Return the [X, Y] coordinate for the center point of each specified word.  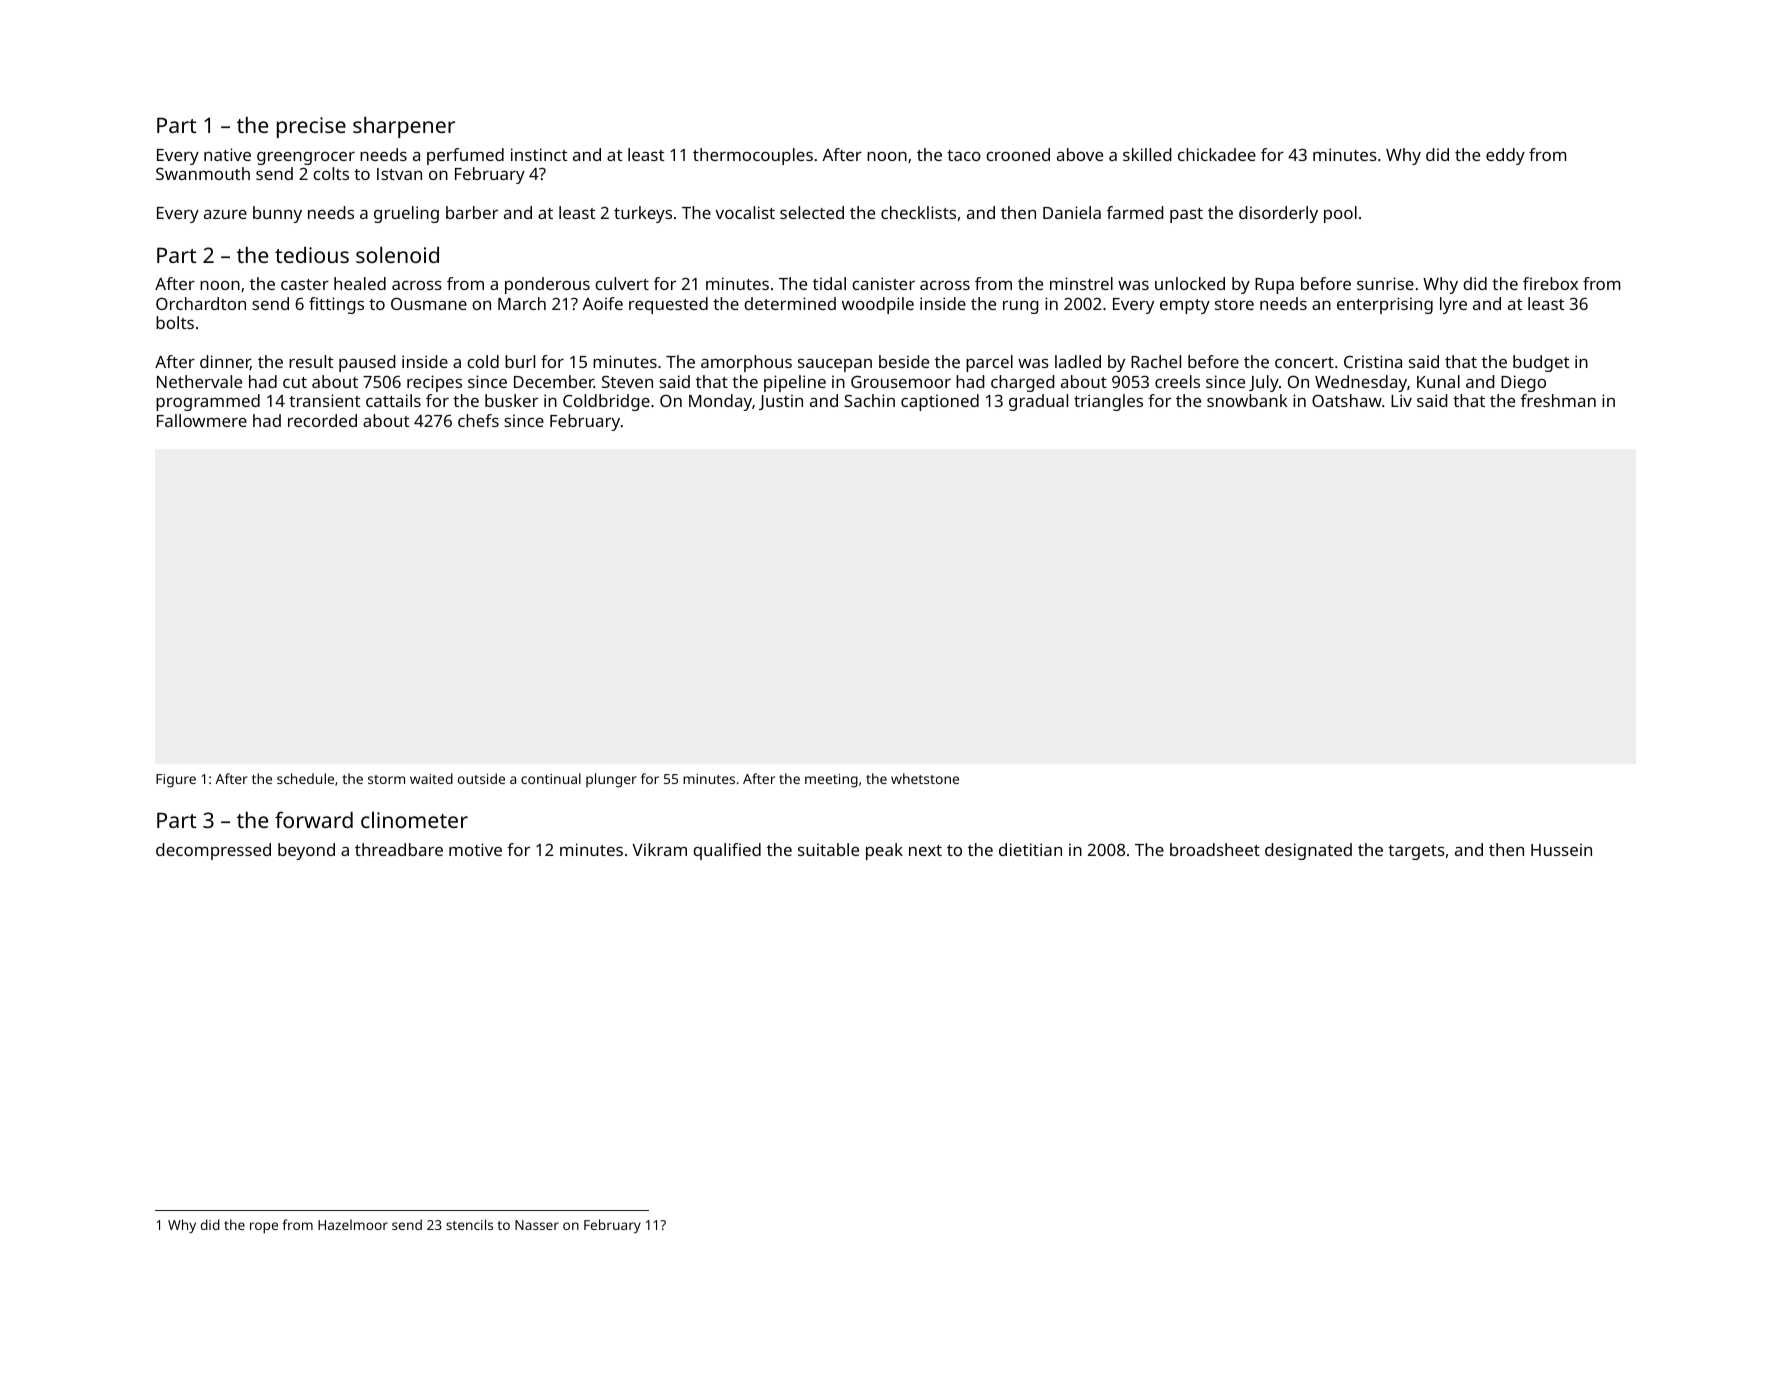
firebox [1550, 283]
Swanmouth [203, 173]
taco [964, 155]
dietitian [1030, 849]
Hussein [1561, 849]
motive [475, 849]
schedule [305, 778]
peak [884, 851]
